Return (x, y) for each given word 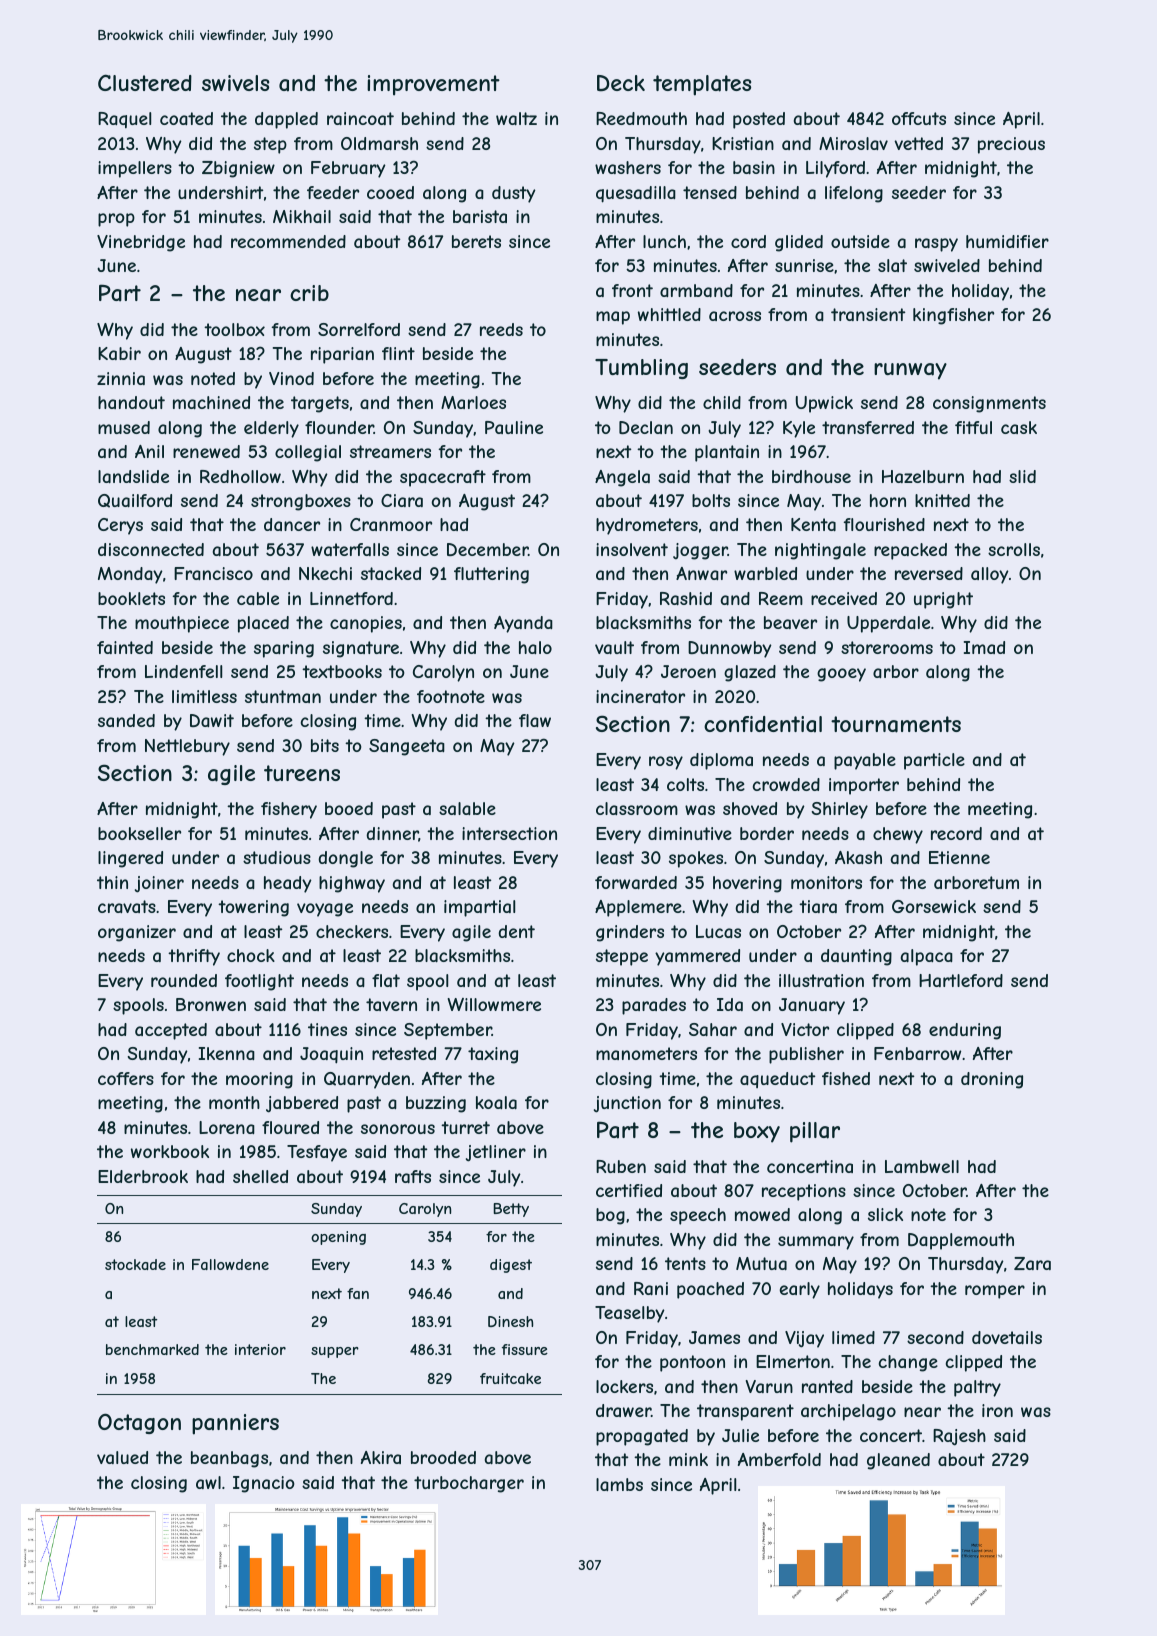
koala (496, 1102)
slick (885, 1214)
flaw (535, 720)
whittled (669, 314)
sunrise (804, 265)
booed (349, 808)
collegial (308, 453)
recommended (288, 241)
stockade (135, 1264)
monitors (826, 882)
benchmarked (152, 1349)
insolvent (632, 549)
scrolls (1014, 549)
